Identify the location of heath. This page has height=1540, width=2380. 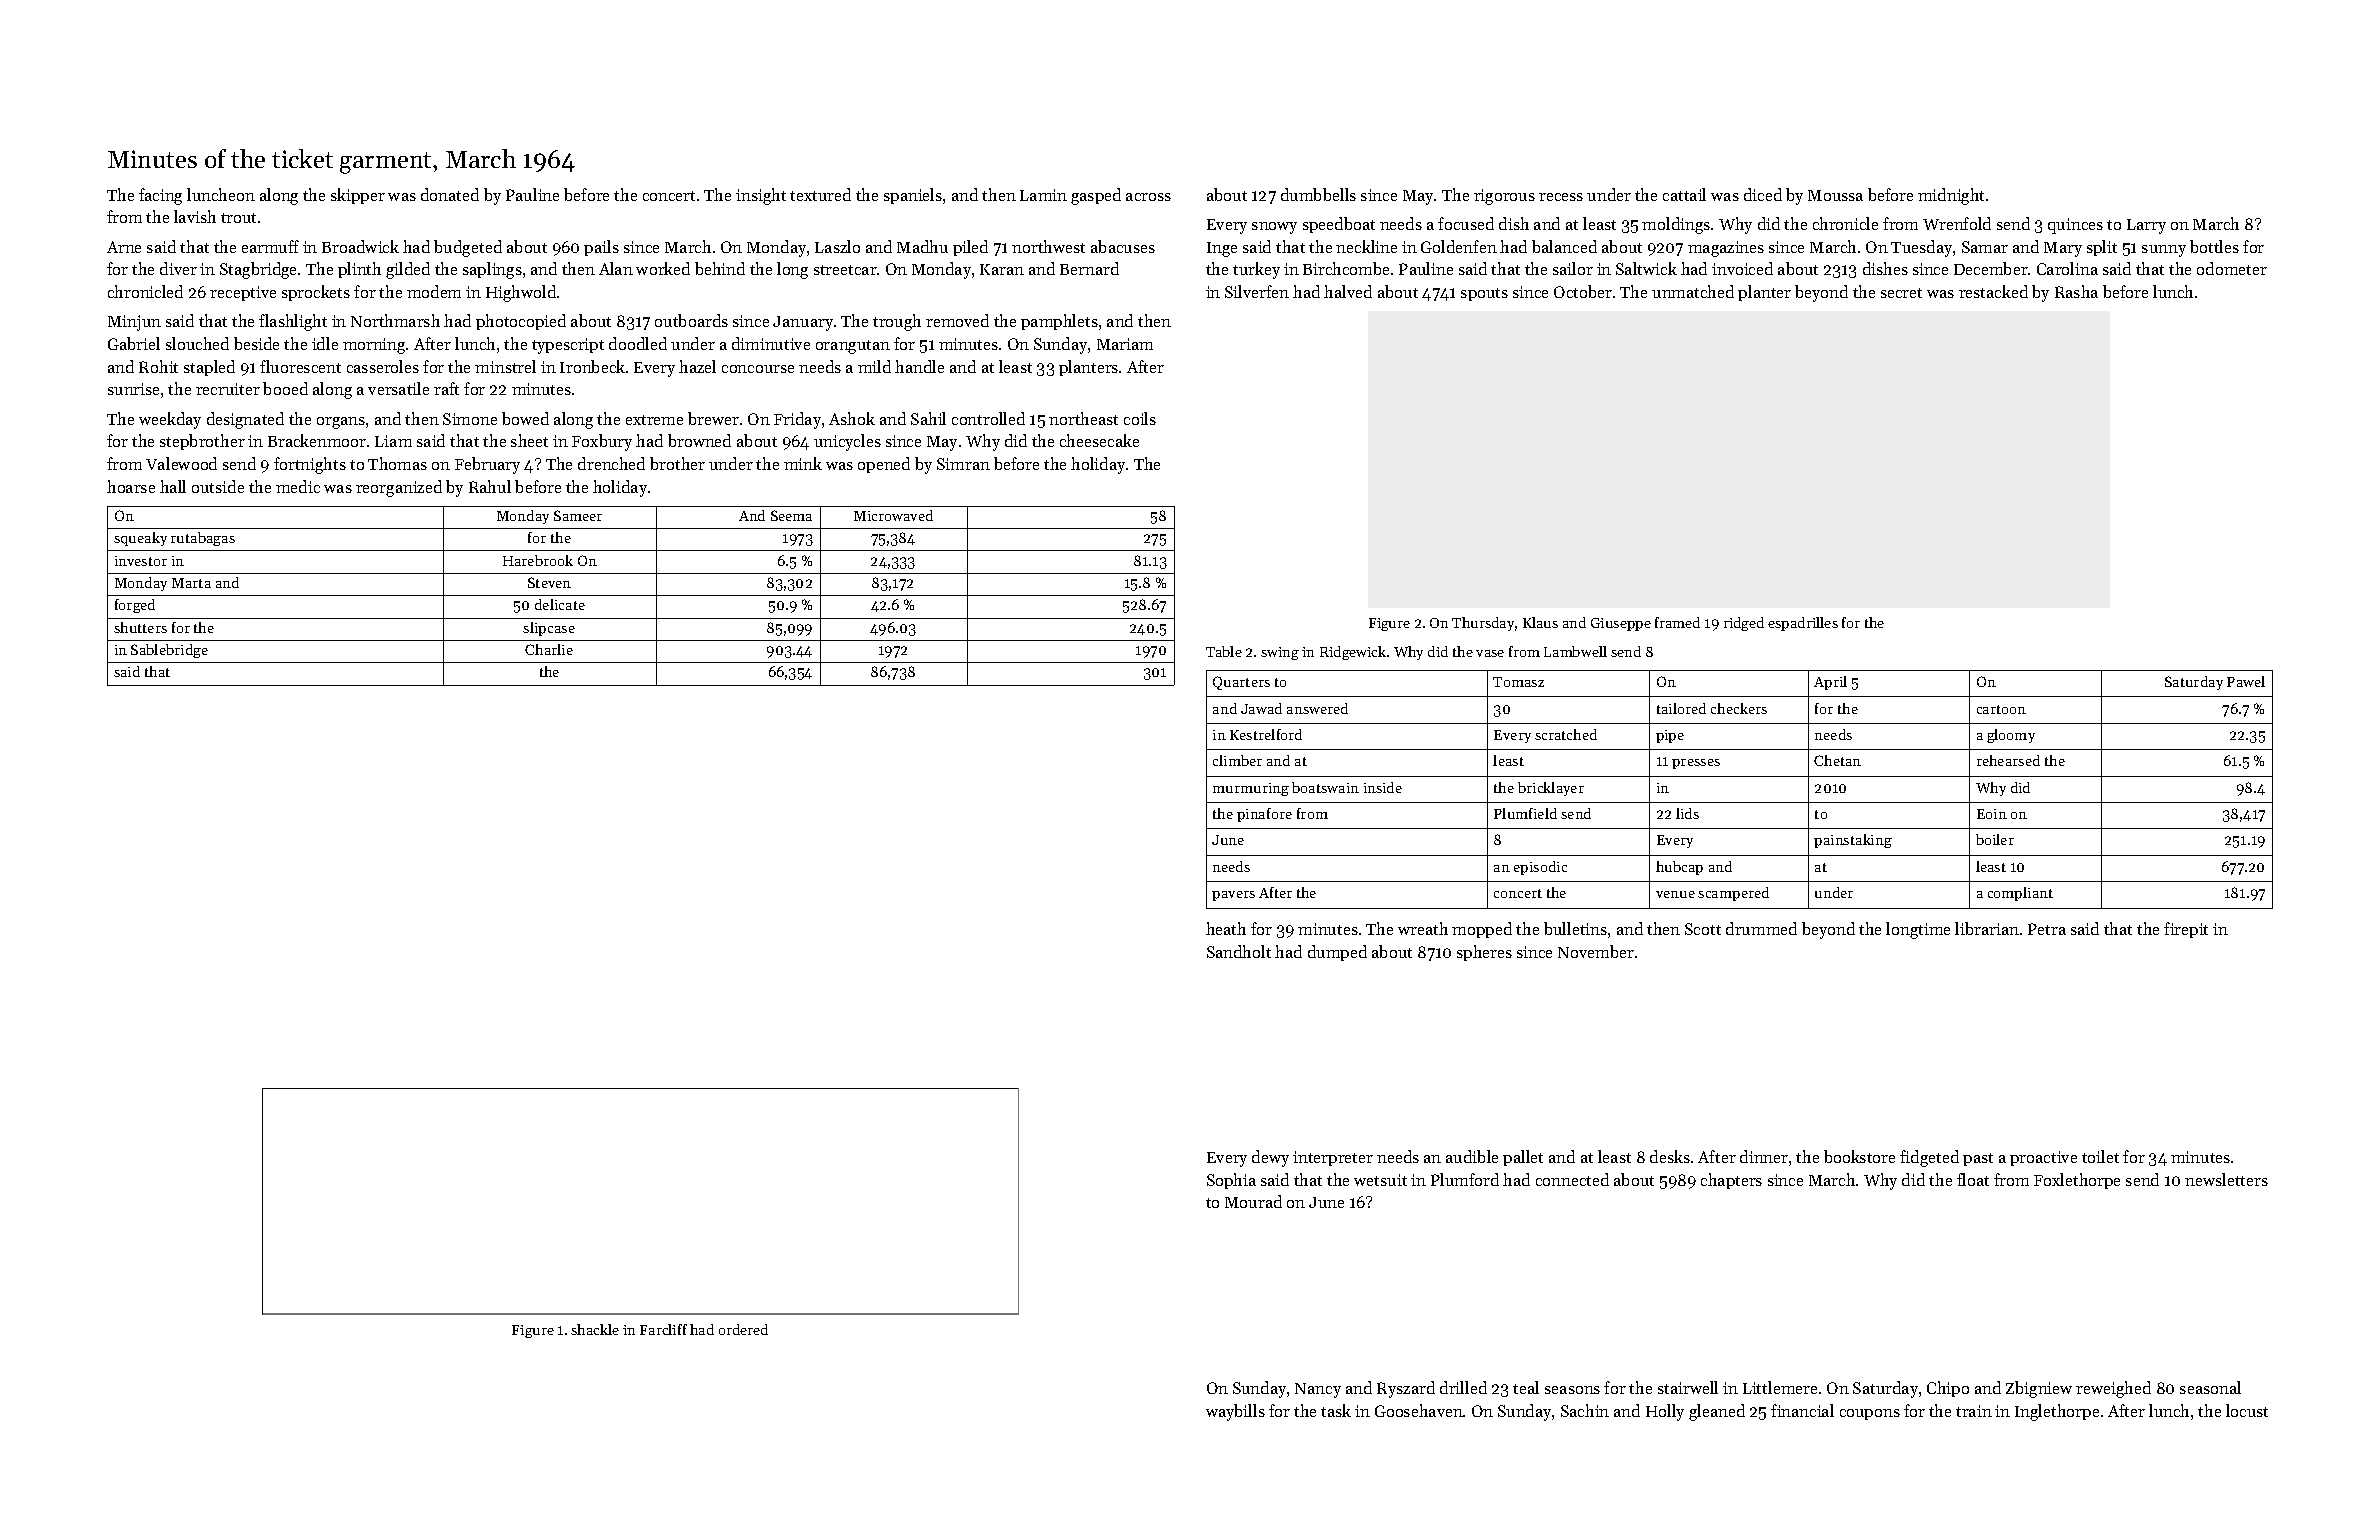
(1226, 928).
